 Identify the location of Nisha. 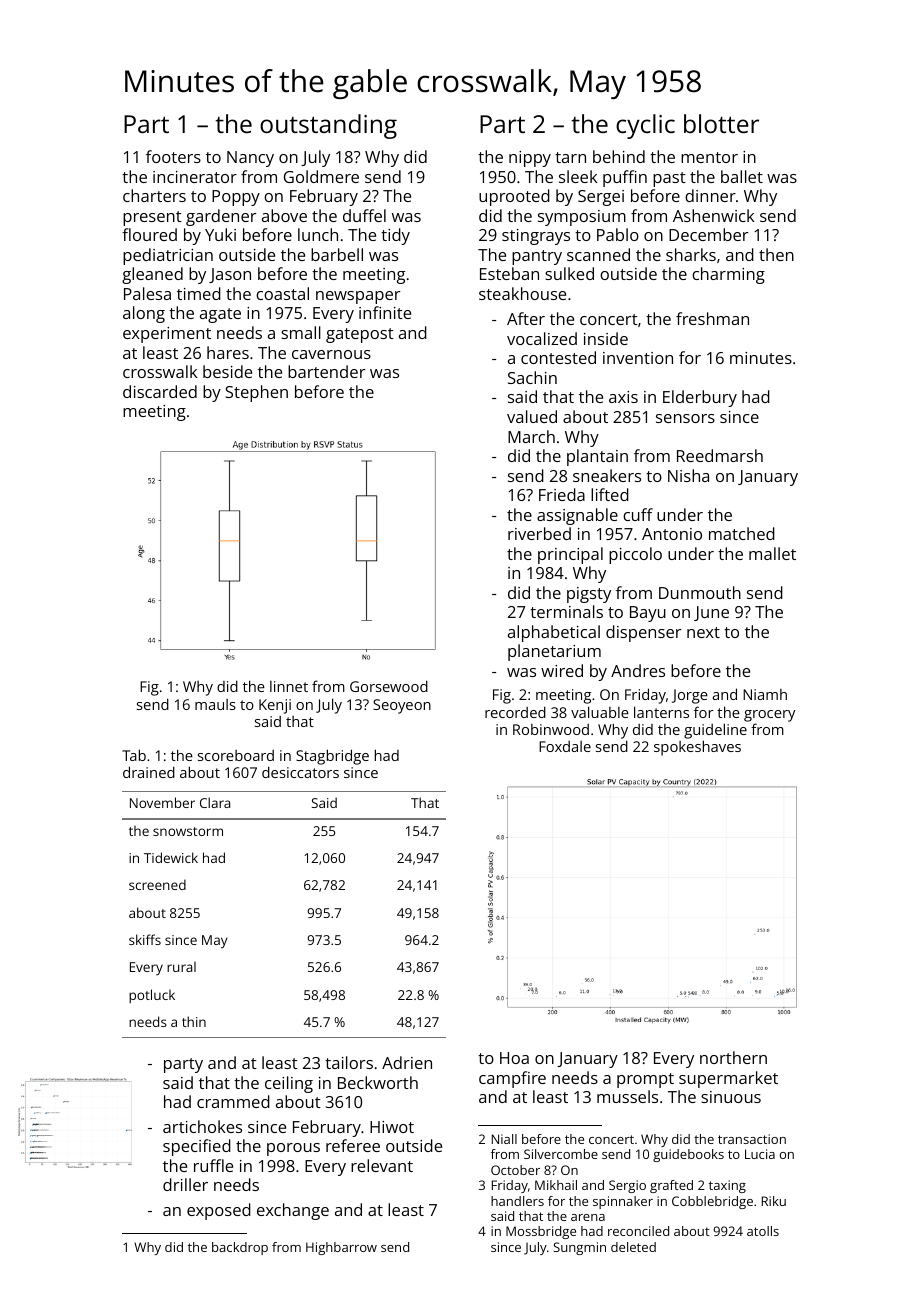
(688, 475).
